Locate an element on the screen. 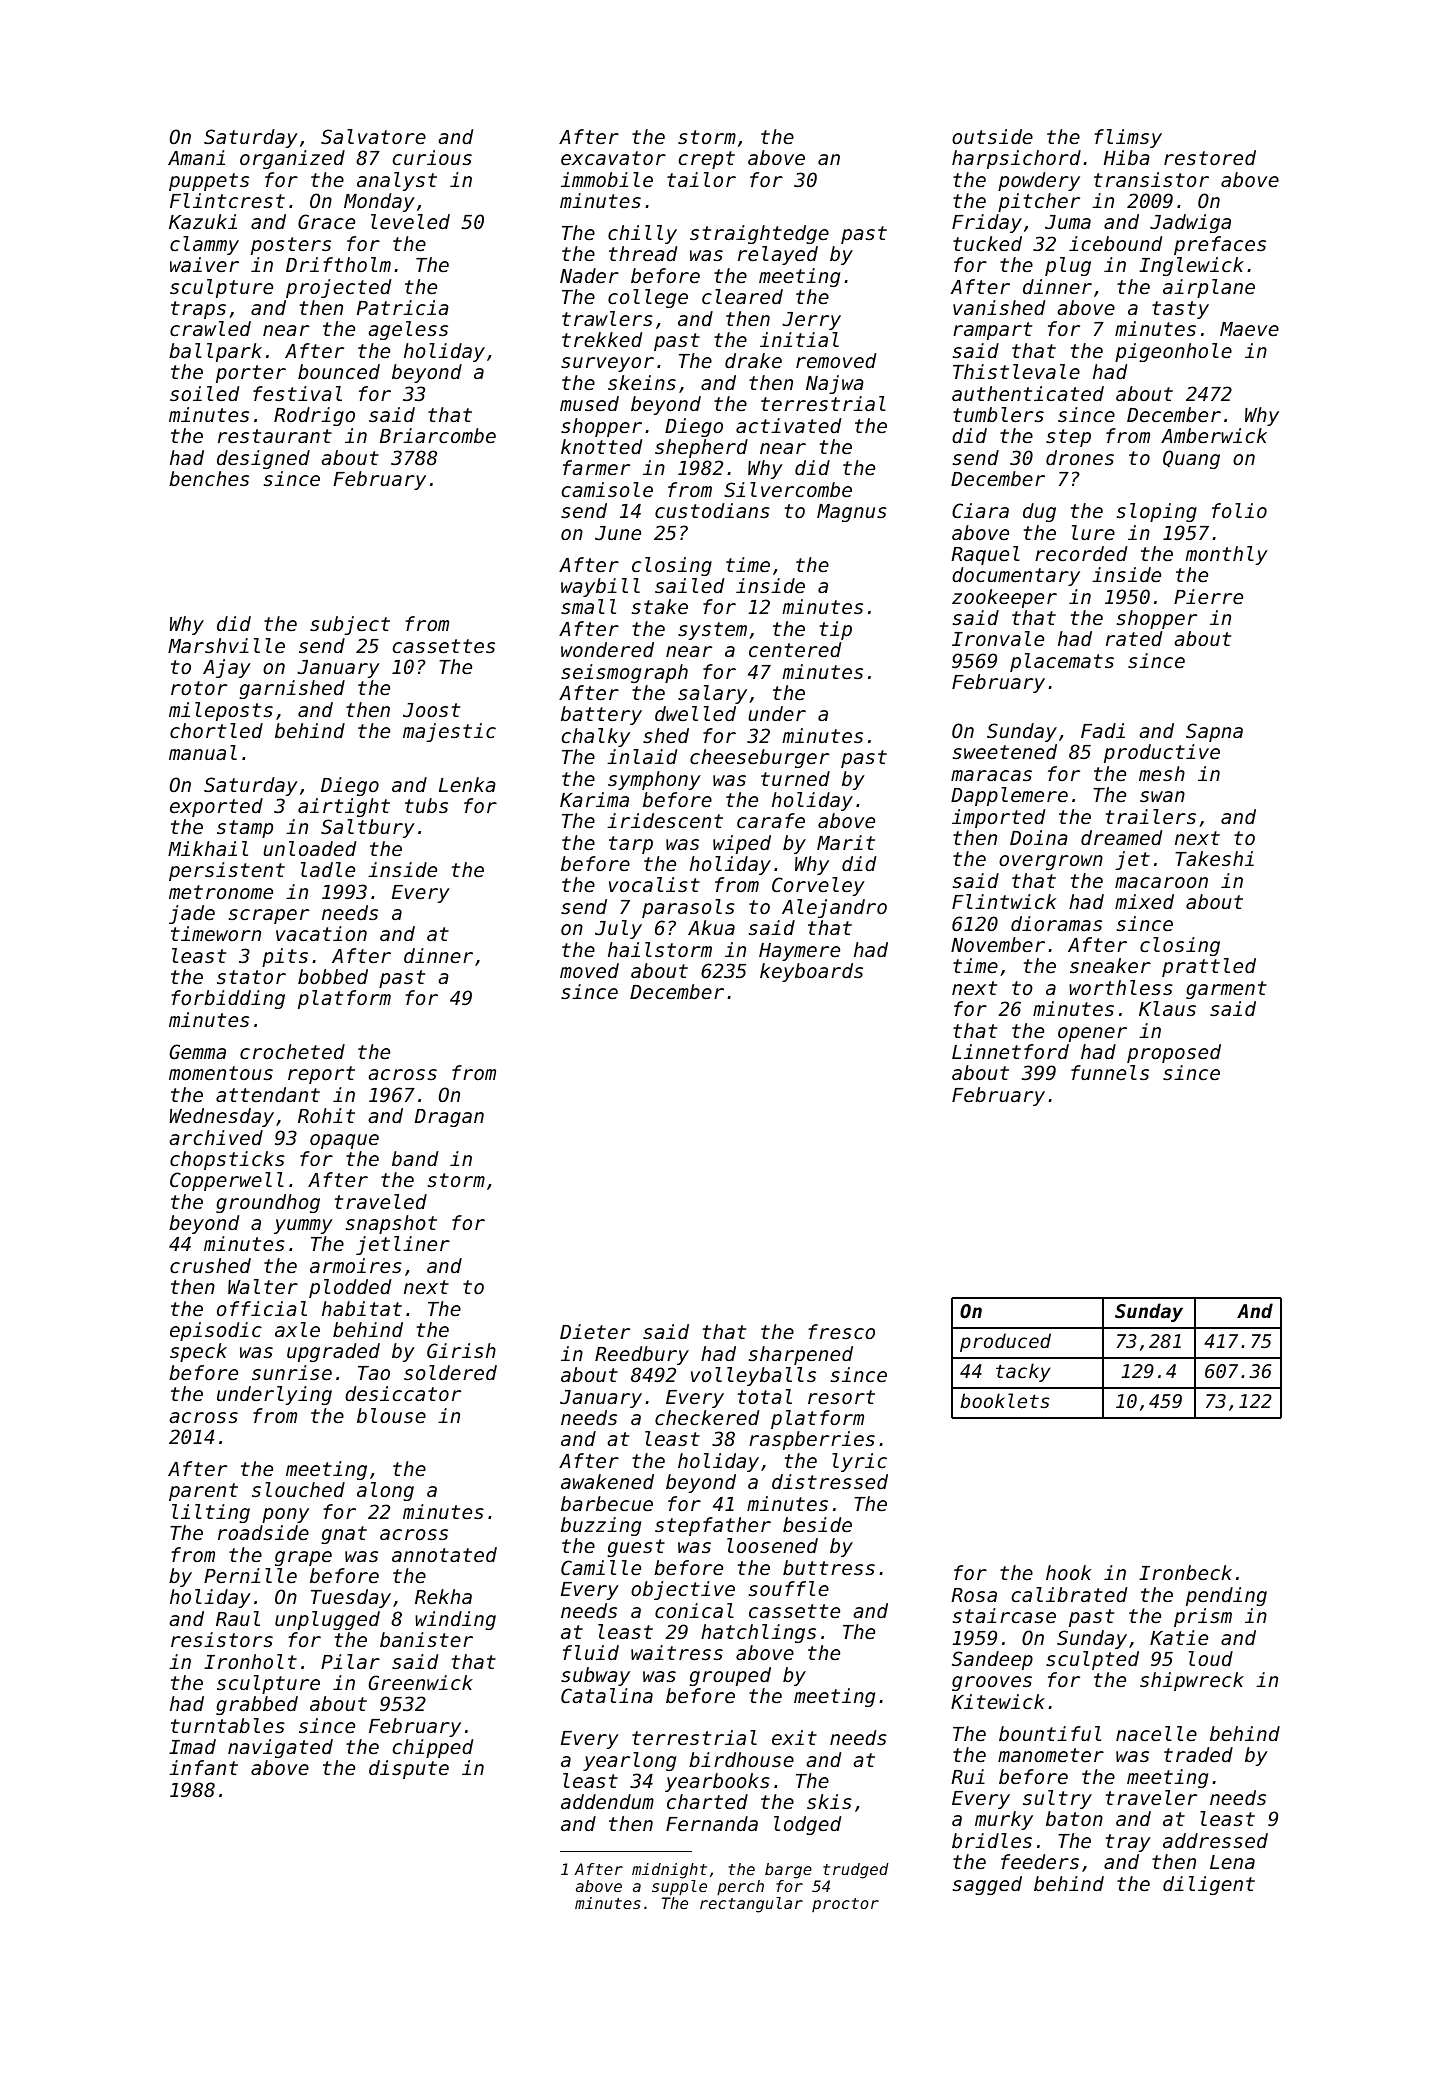 The width and height of the screenshot is (1450, 2100). diligent is located at coordinates (1209, 1885).
